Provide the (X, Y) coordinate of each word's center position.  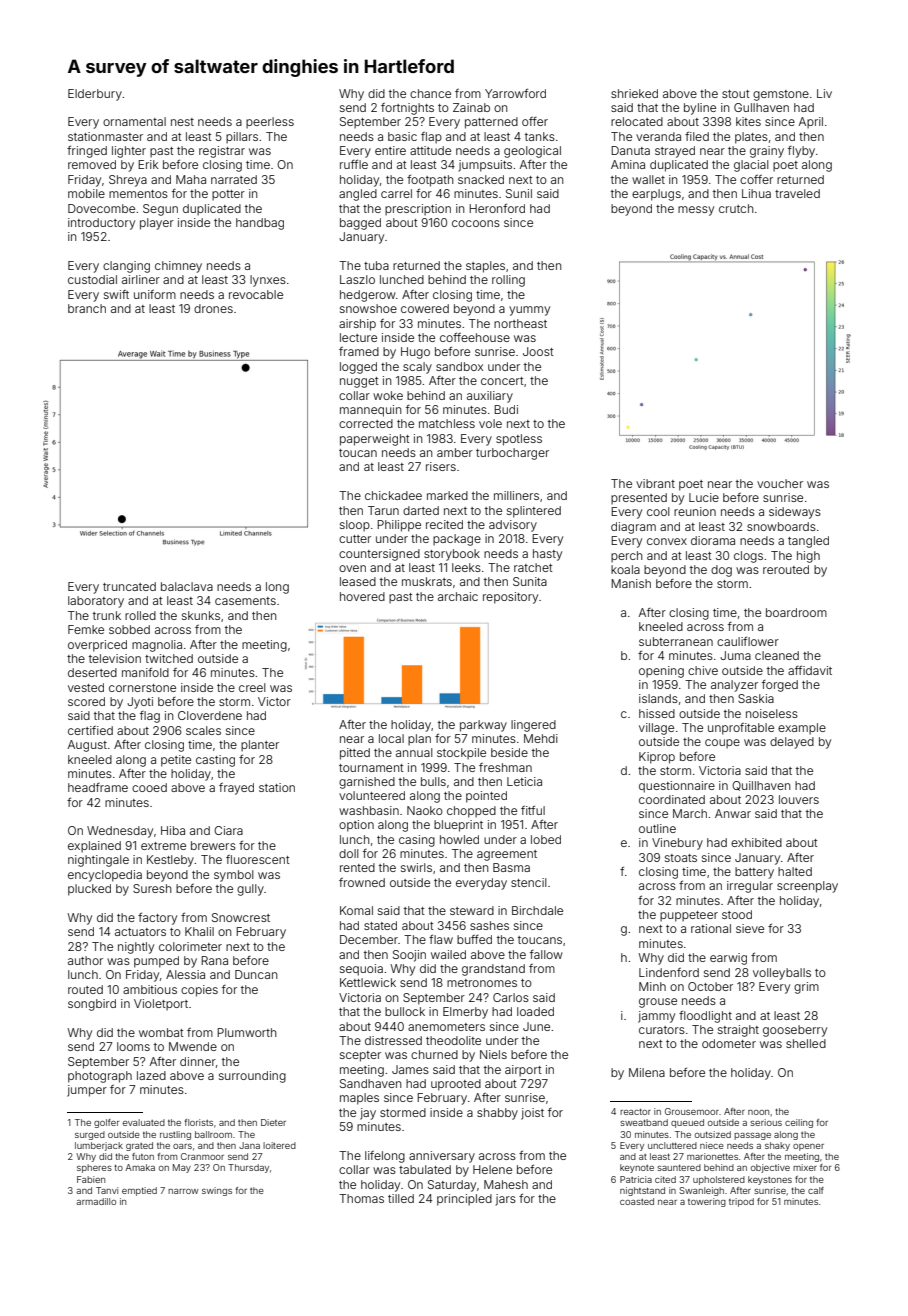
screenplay (807, 887)
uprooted (456, 1085)
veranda (658, 136)
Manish (631, 583)
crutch (736, 208)
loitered (279, 1145)
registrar (222, 152)
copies (199, 991)
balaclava (187, 586)
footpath (430, 181)
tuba (376, 265)
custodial (92, 279)
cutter (355, 539)
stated (380, 925)
